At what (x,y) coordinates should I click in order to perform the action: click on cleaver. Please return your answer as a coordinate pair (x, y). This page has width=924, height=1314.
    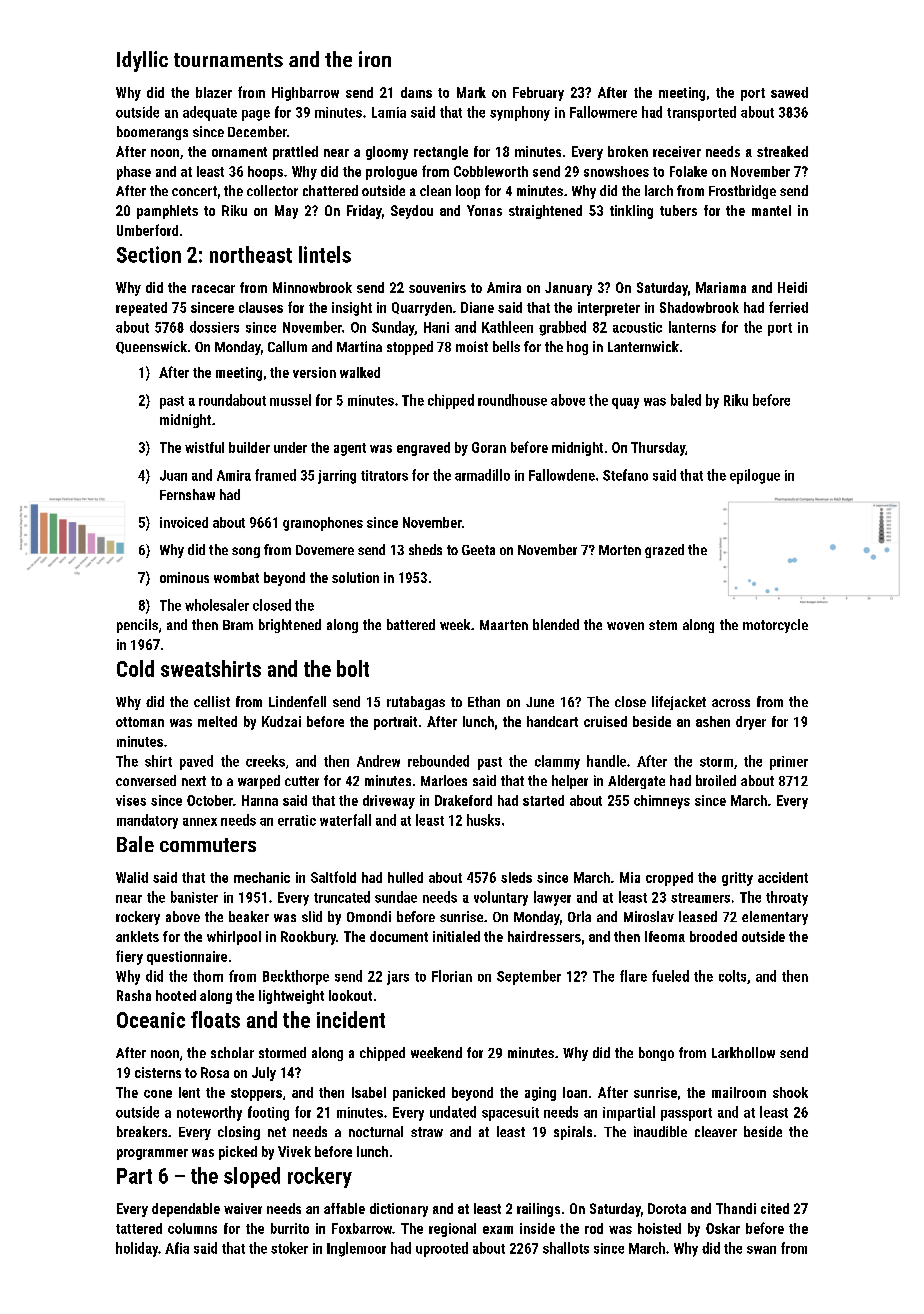
    Looking at the image, I should click on (716, 1131).
